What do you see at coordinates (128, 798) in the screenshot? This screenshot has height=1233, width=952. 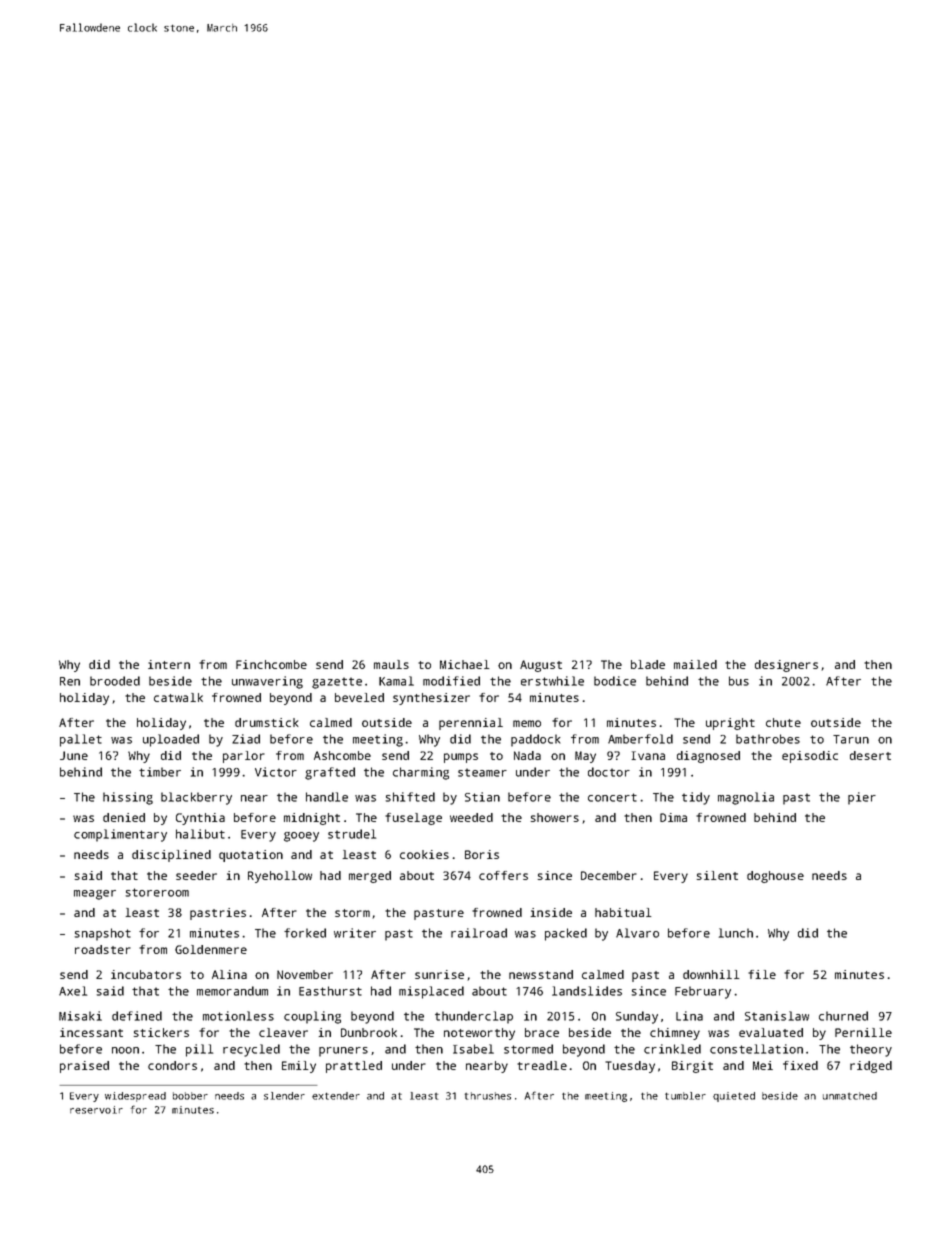 I see `hissing` at bounding box center [128, 798].
